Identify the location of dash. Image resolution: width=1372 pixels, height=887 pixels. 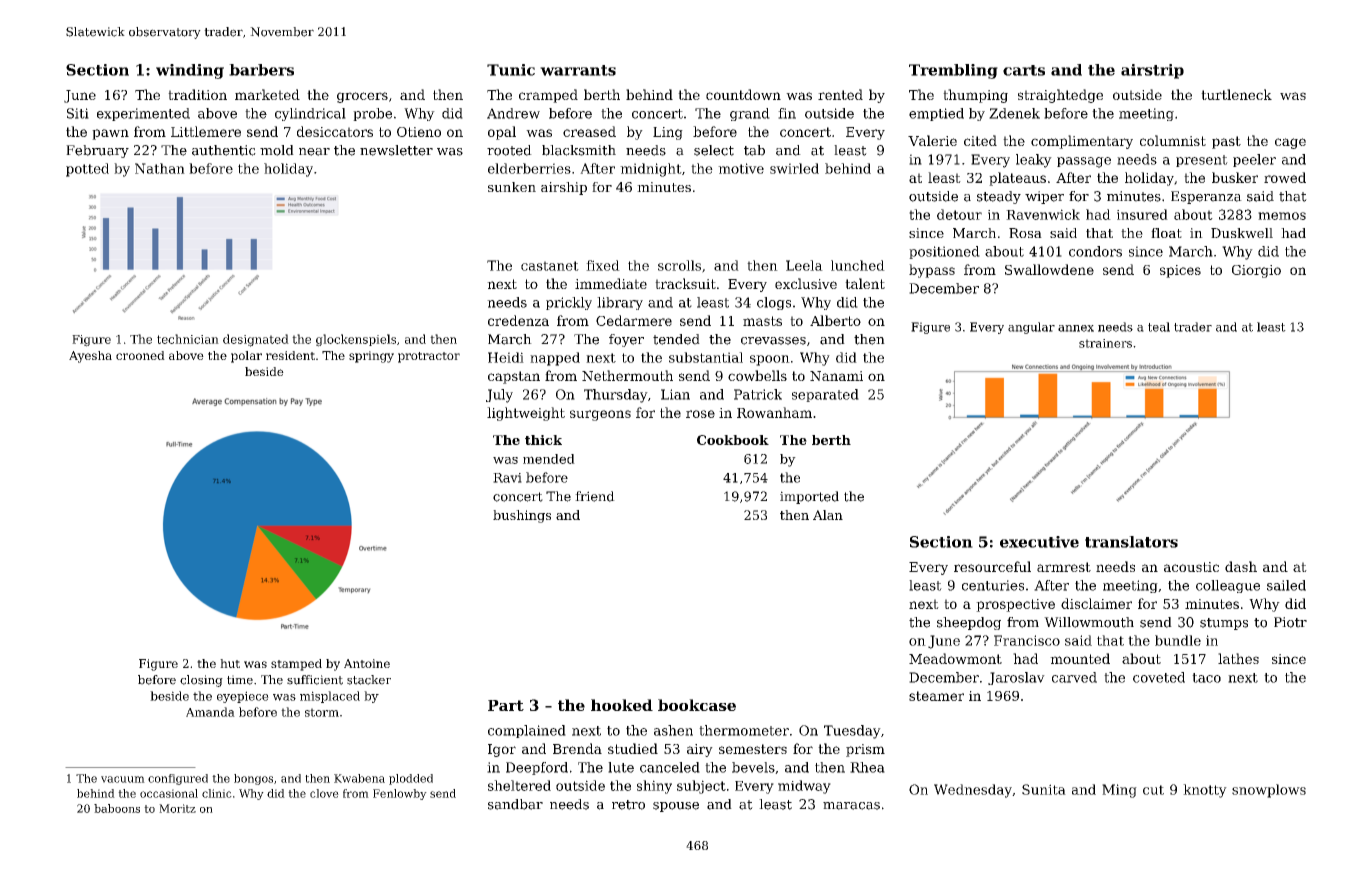
(1241, 566).
